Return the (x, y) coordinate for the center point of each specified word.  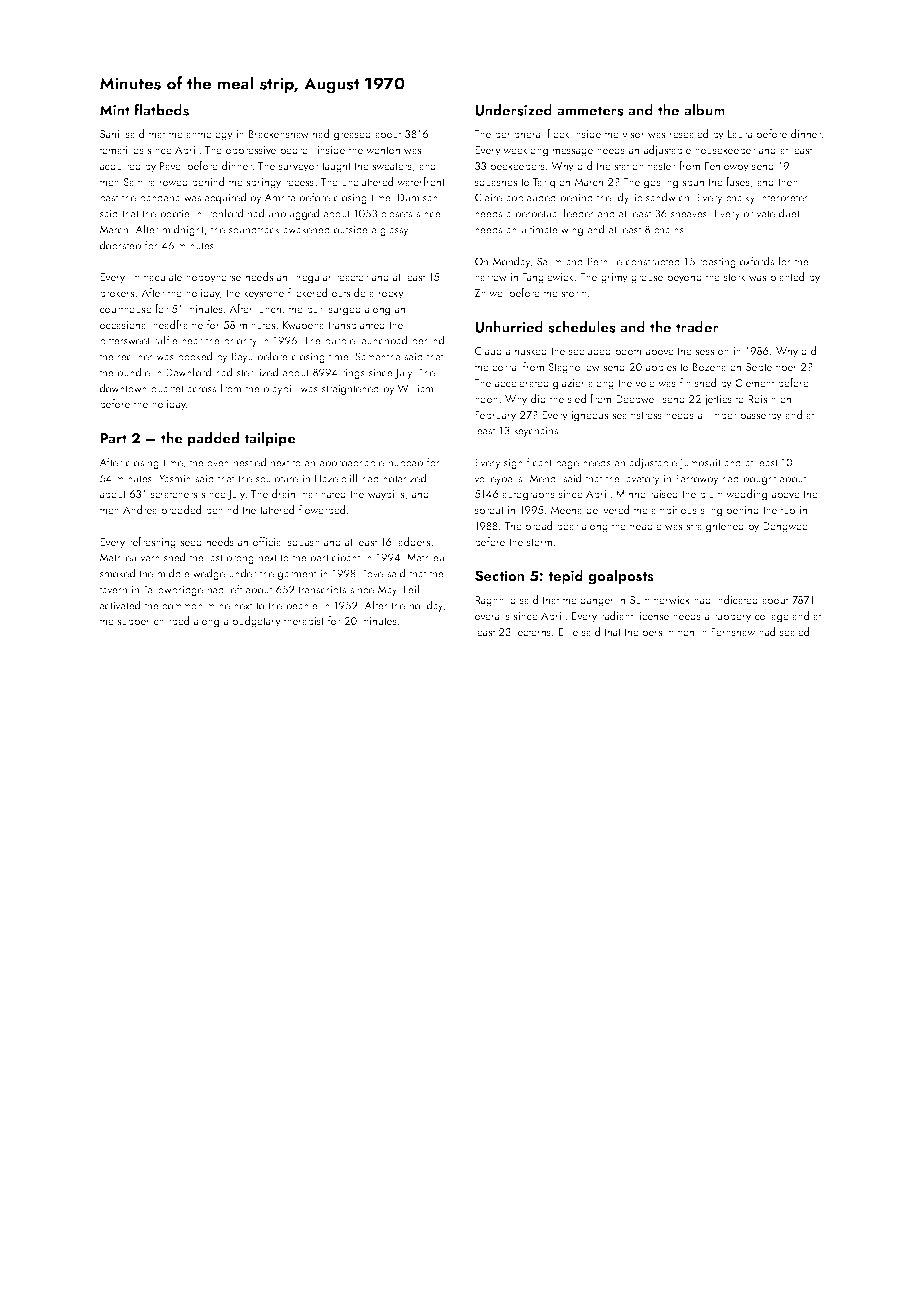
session (712, 351)
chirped (171, 622)
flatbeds (161, 110)
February (495, 416)
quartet (167, 390)
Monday (512, 262)
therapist (303, 622)
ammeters (590, 111)
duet (789, 213)
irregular (312, 278)
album (704, 110)
